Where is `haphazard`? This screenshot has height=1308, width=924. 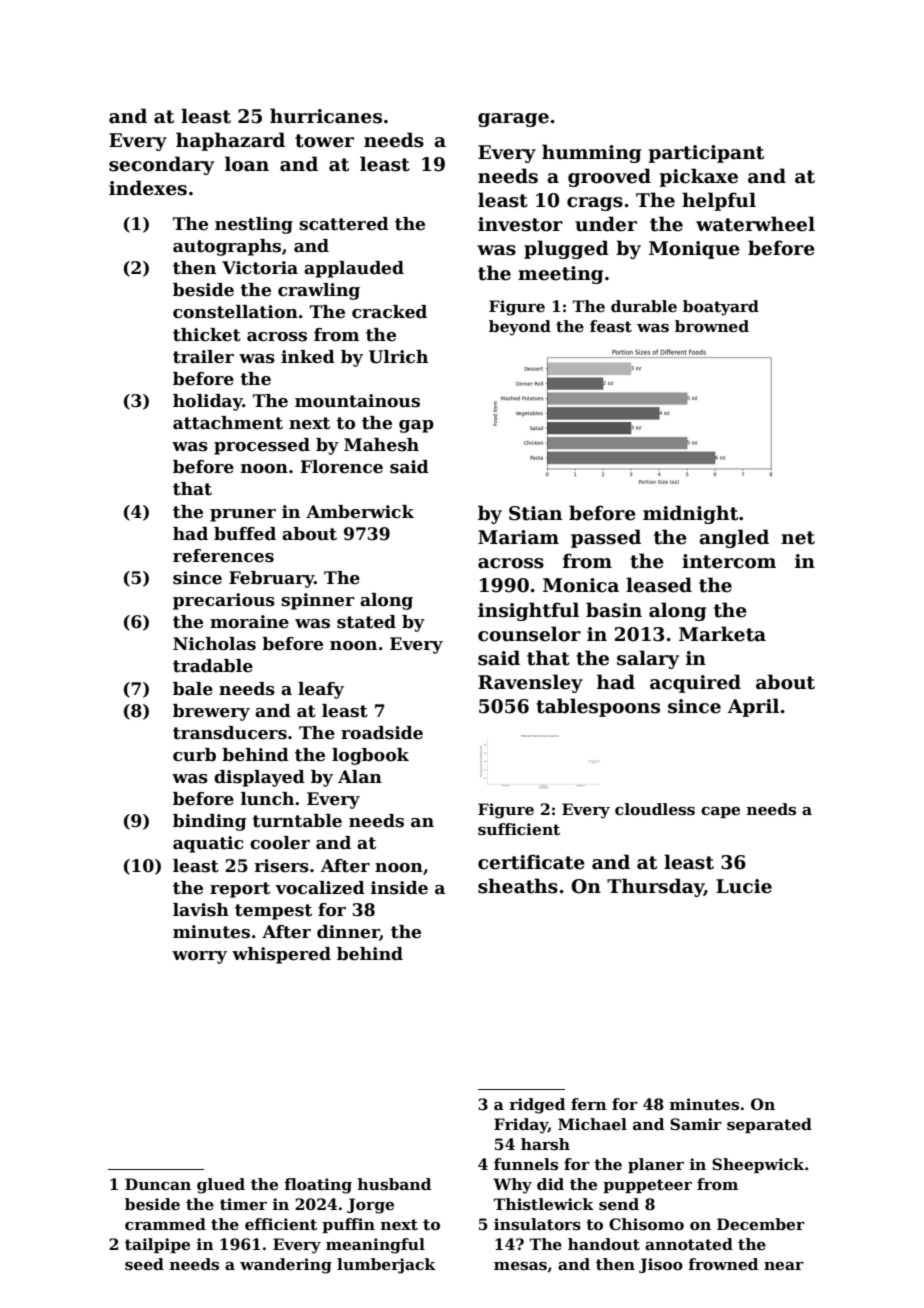
haphazard is located at coordinates (230, 141).
